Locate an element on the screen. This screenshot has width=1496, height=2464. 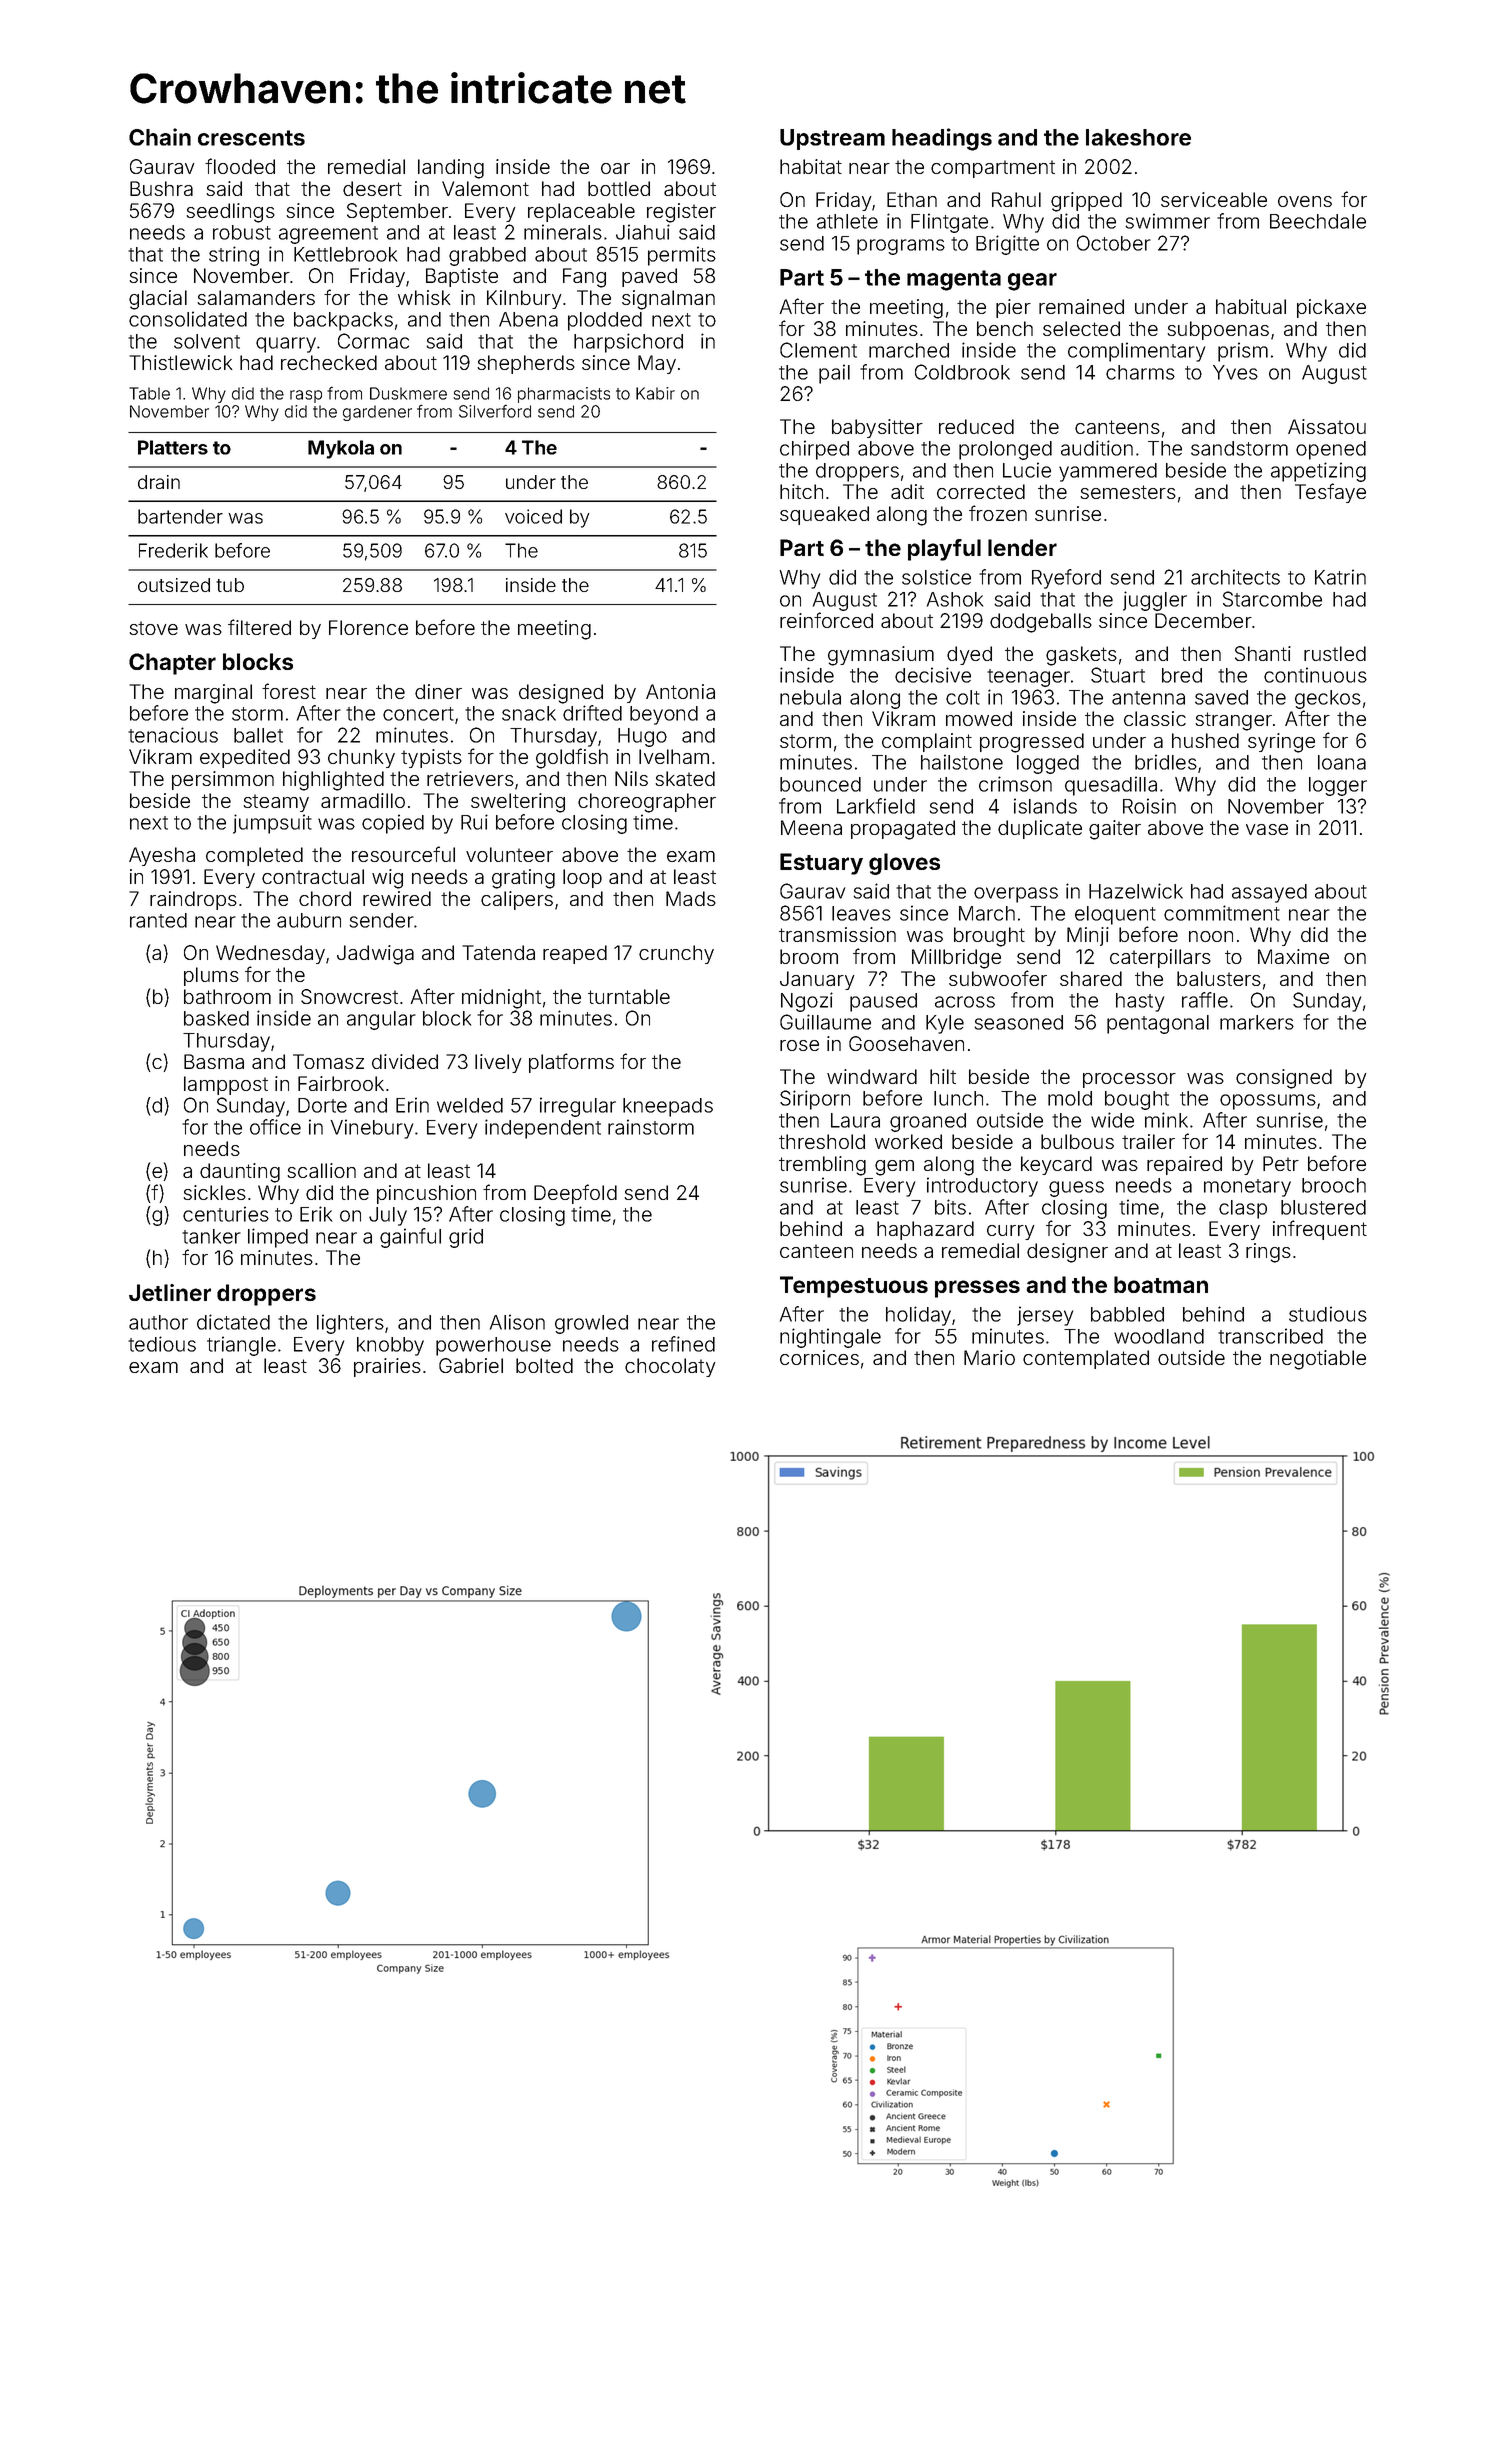
semesters is located at coordinates (1128, 492).
